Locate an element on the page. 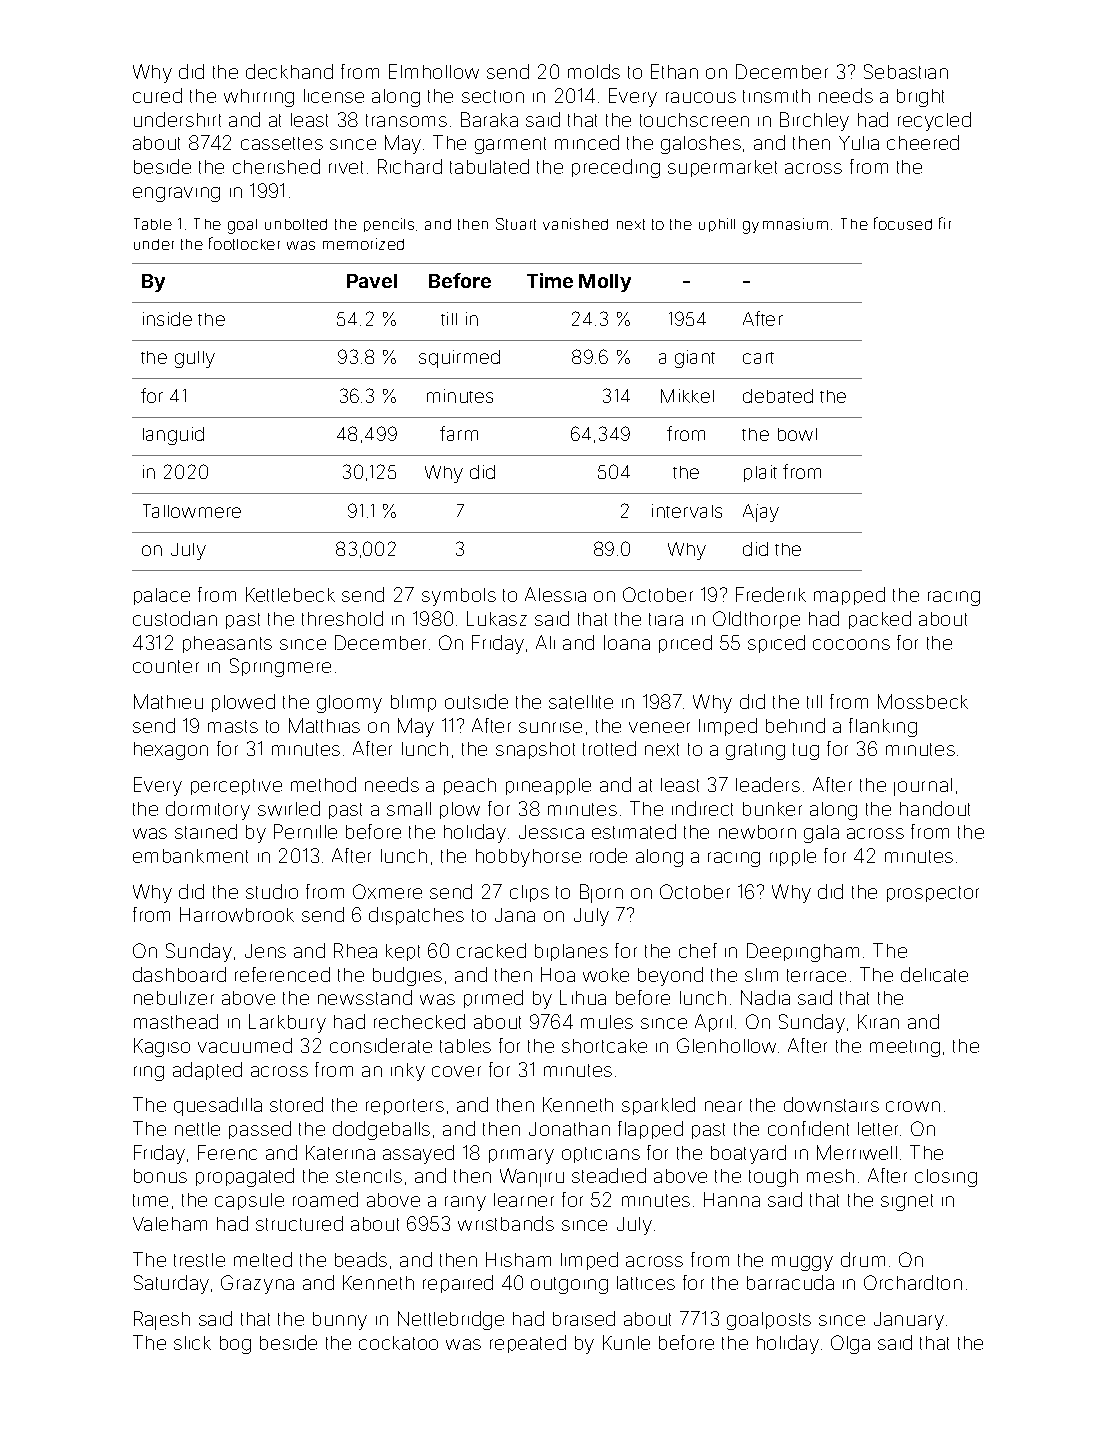  Ethan is located at coordinates (674, 71).
